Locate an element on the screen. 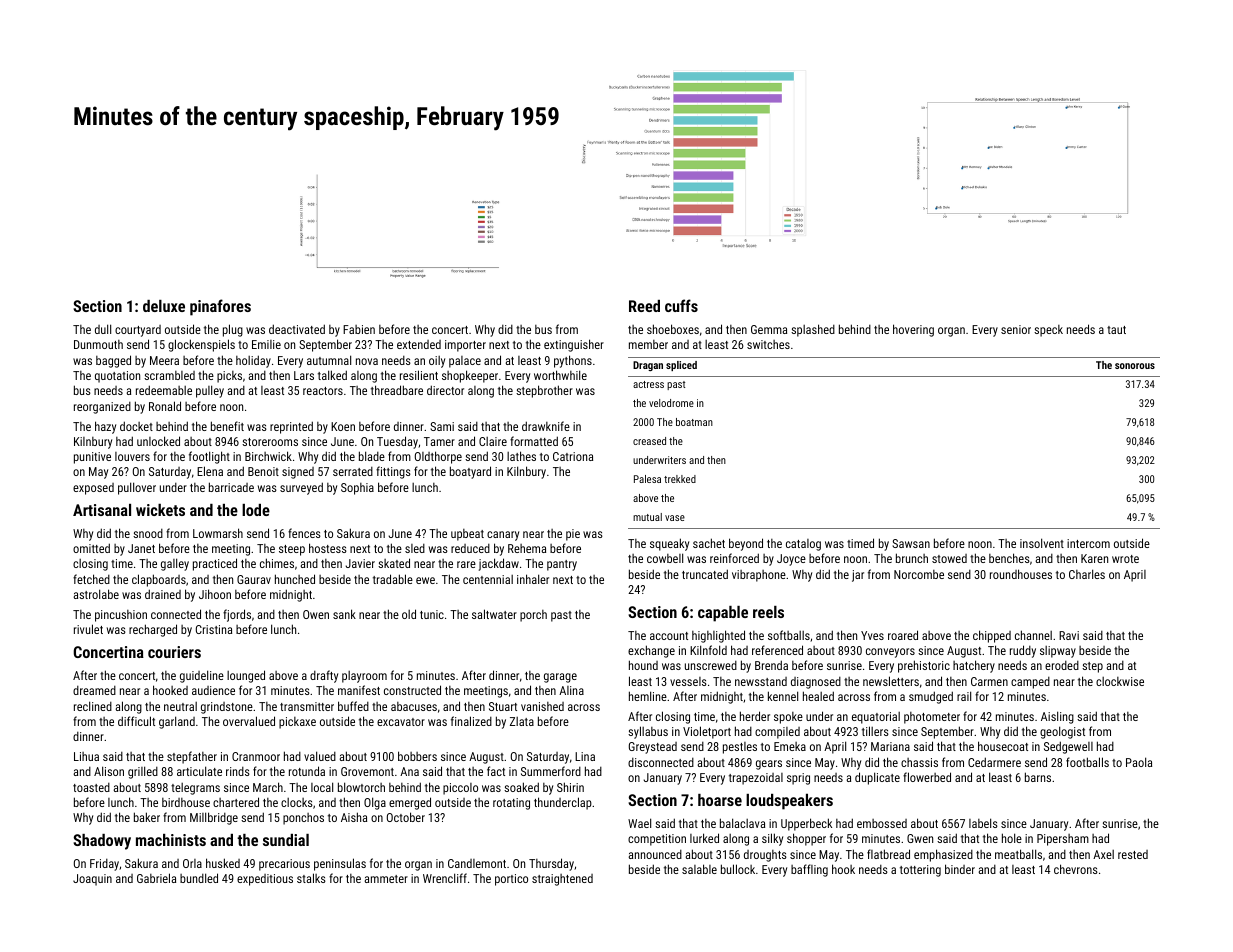  binder is located at coordinates (960, 869).
